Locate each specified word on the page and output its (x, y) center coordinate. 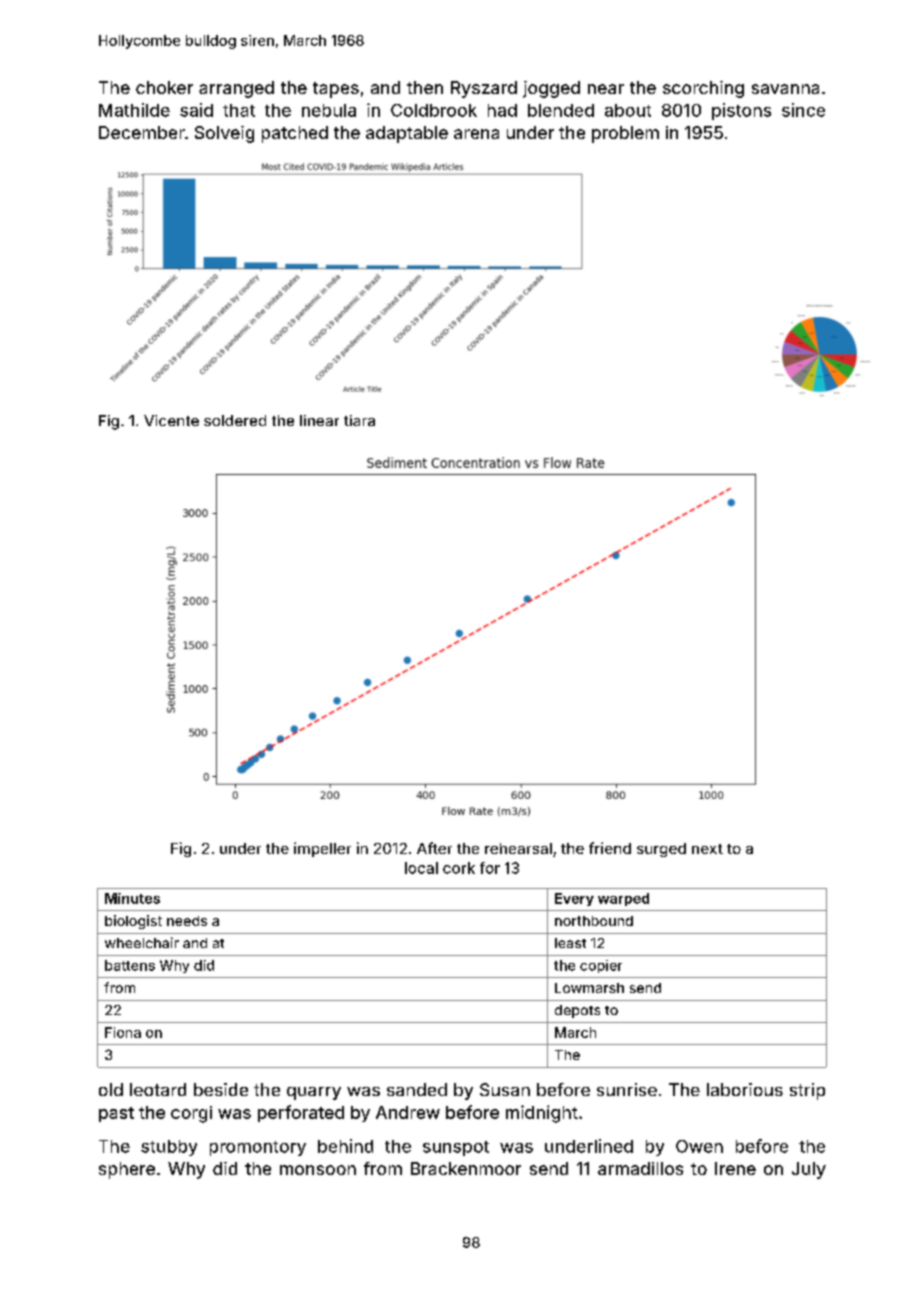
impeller (322, 849)
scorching (703, 89)
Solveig (224, 134)
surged (661, 850)
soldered (235, 420)
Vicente (171, 420)
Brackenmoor (466, 1168)
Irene (735, 1168)
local (421, 868)
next (707, 849)
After (434, 848)
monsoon (318, 1170)
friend (610, 848)
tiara (359, 420)
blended (561, 110)
